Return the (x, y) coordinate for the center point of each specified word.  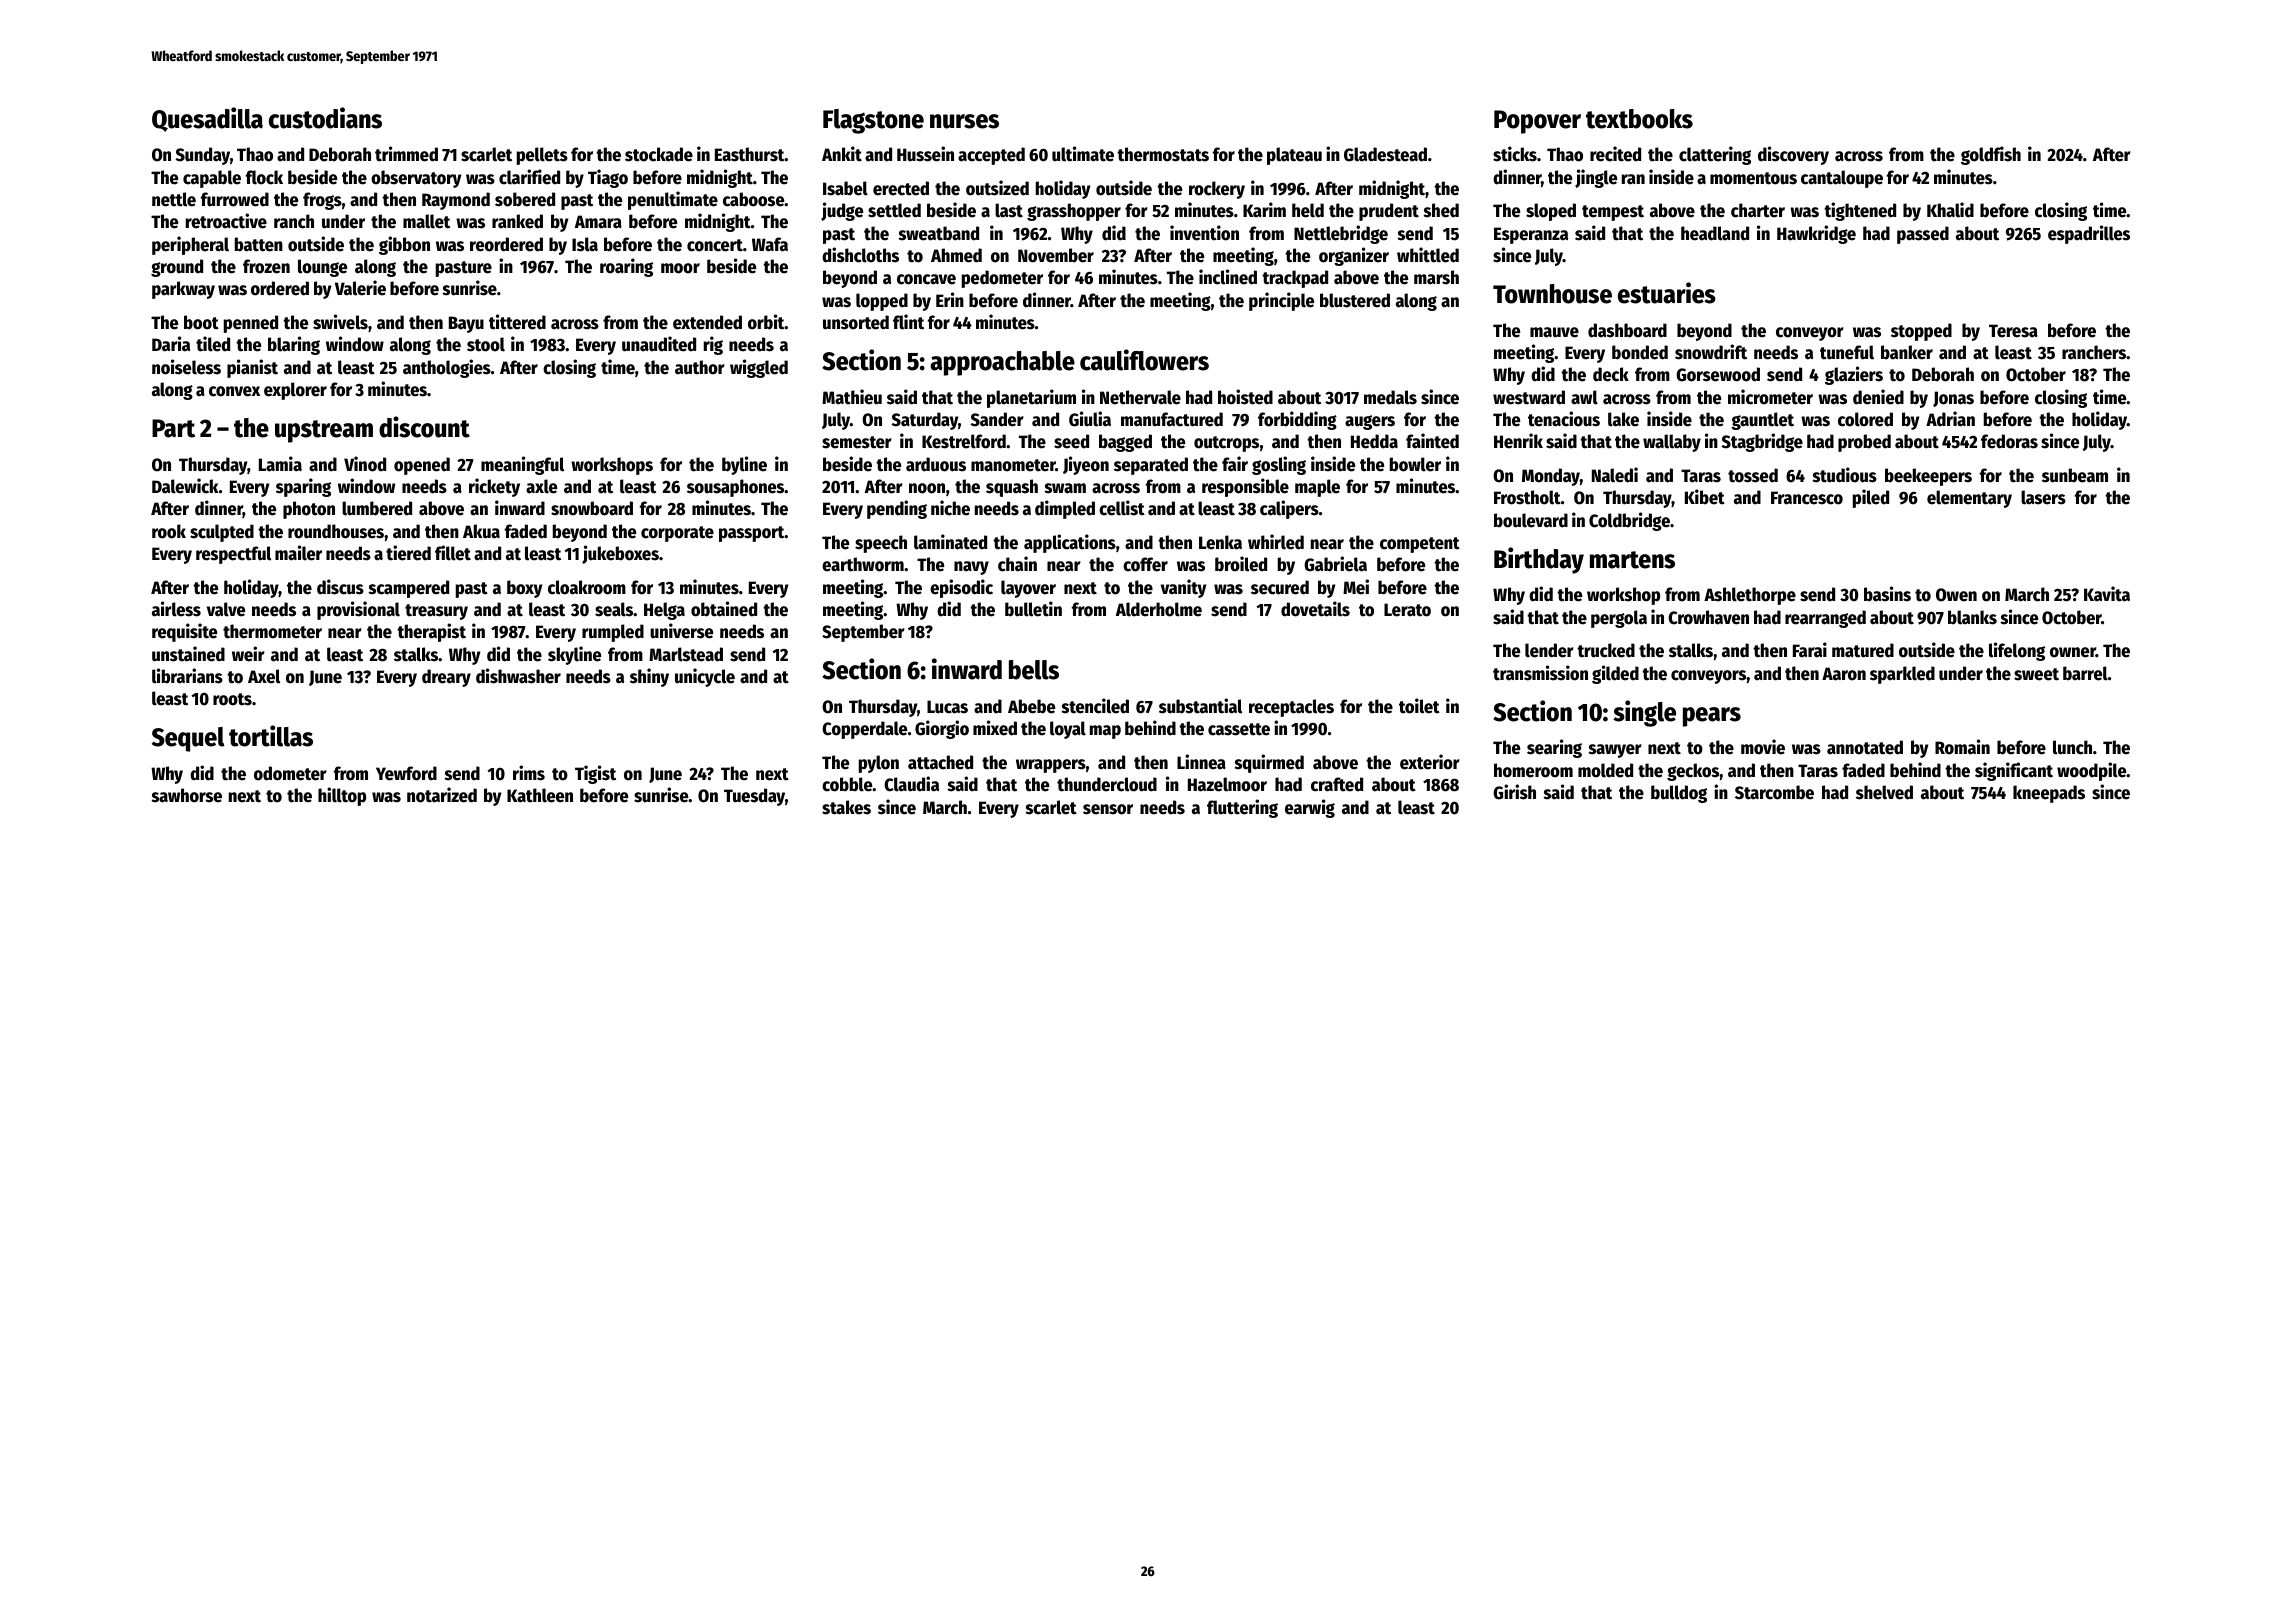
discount (424, 427)
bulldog (1679, 794)
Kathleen (540, 795)
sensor (1108, 809)
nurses (964, 121)
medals (1390, 397)
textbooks (1639, 119)
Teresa (2013, 331)
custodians (325, 118)
